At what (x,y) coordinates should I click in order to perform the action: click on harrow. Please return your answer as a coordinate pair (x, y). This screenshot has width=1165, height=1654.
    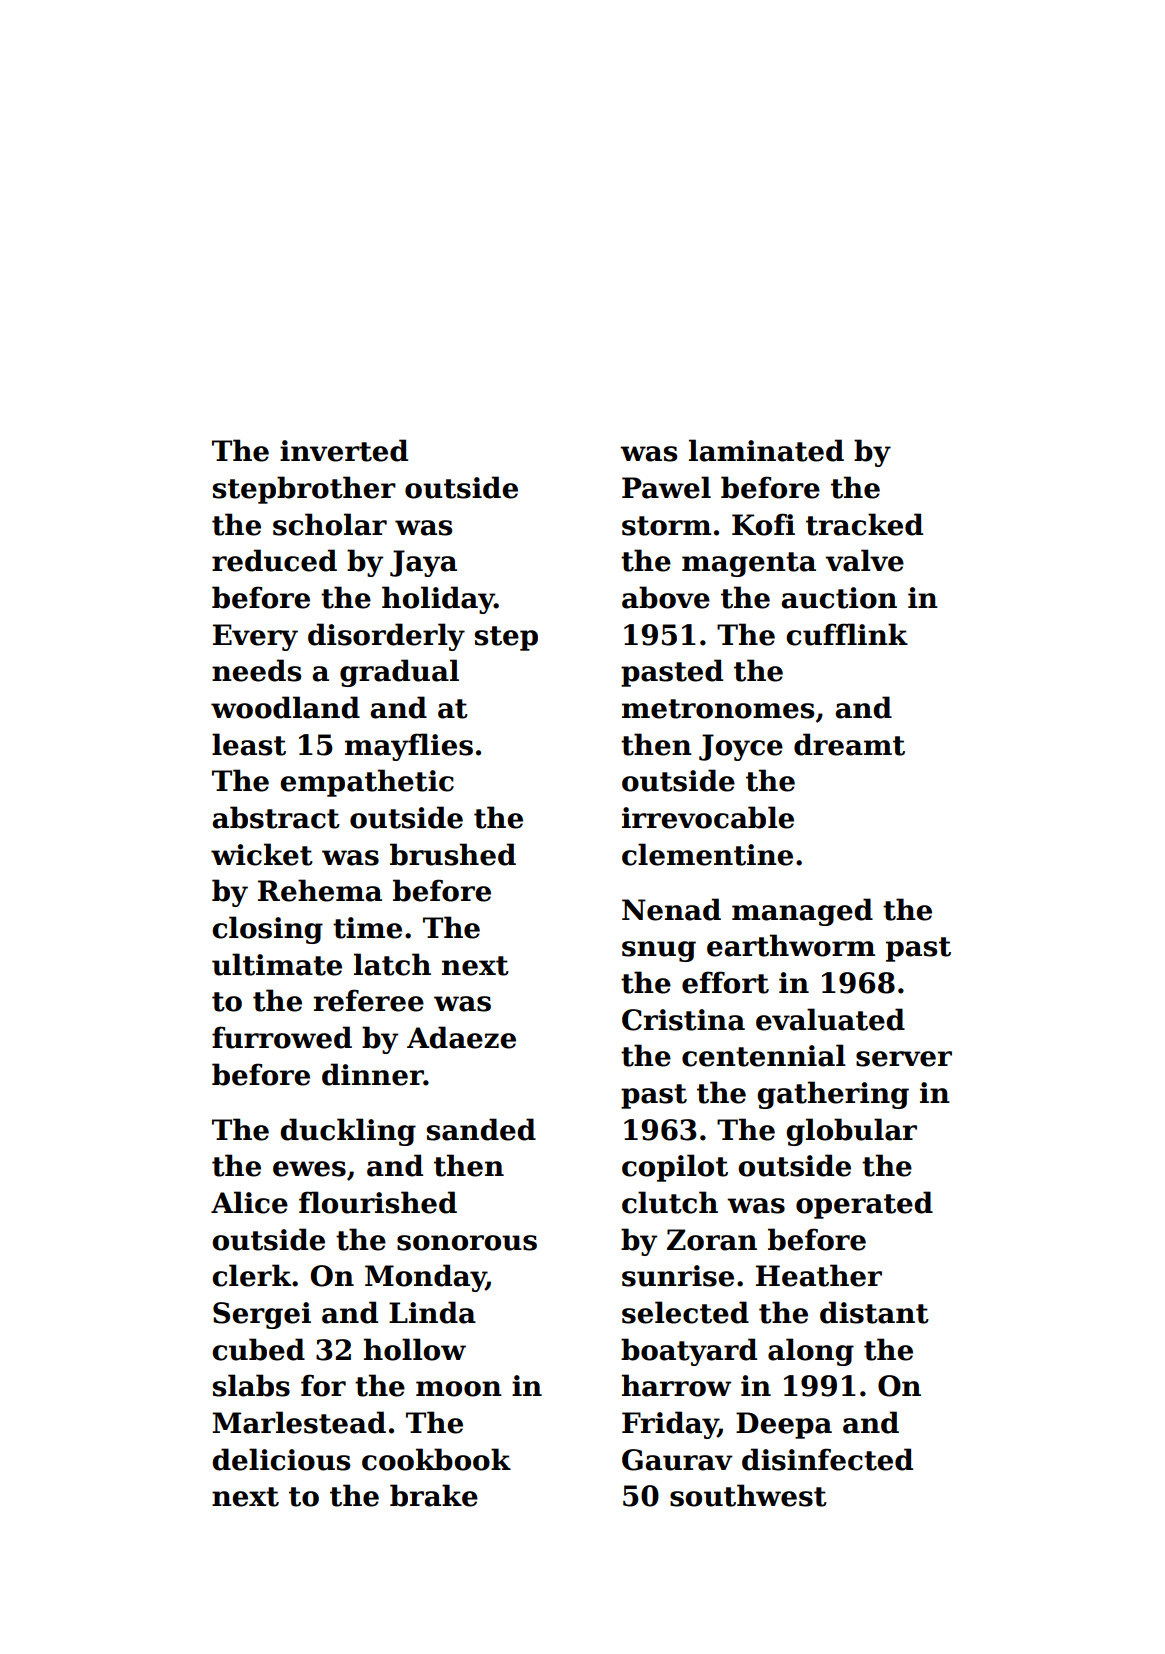
    Looking at the image, I should click on (676, 1385).
